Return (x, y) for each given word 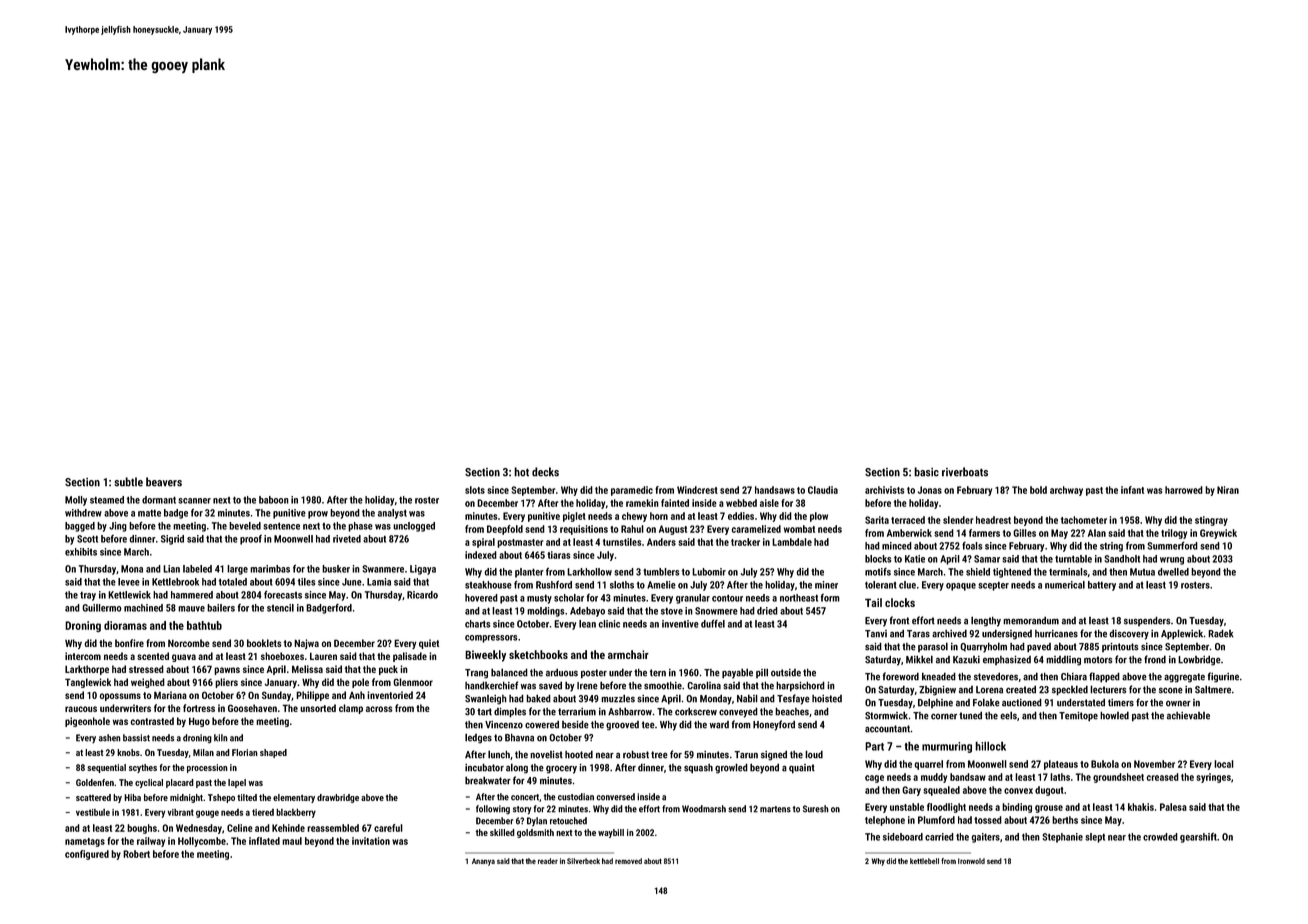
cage (874, 779)
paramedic (632, 491)
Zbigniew (937, 691)
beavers (164, 482)
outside (786, 673)
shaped (273, 753)
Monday (716, 699)
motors (1098, 660)
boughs (142, 829)
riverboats (965, 472)
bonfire (129, 643)
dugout (1049, 791)
